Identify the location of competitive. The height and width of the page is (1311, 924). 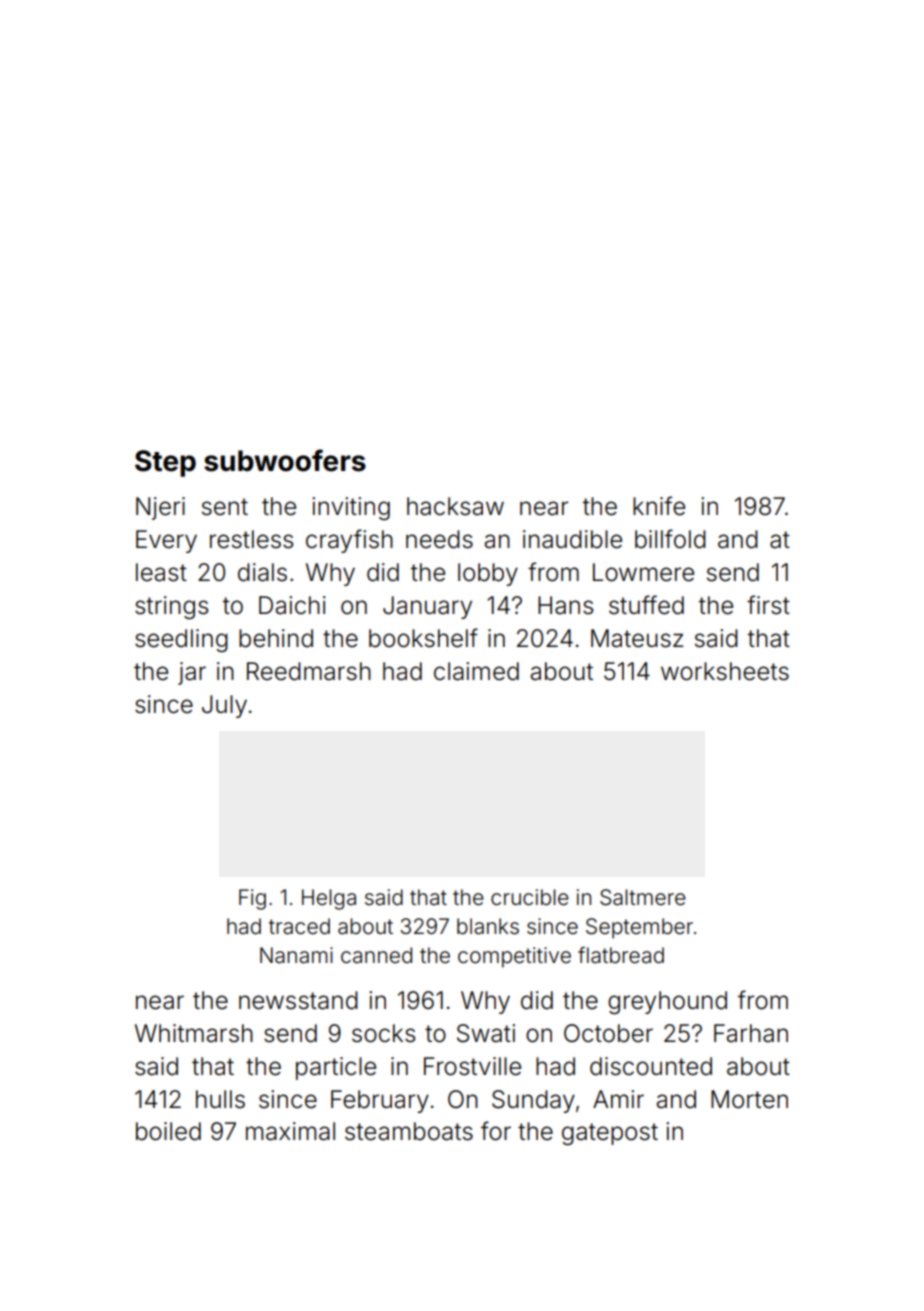
(514, 957).
